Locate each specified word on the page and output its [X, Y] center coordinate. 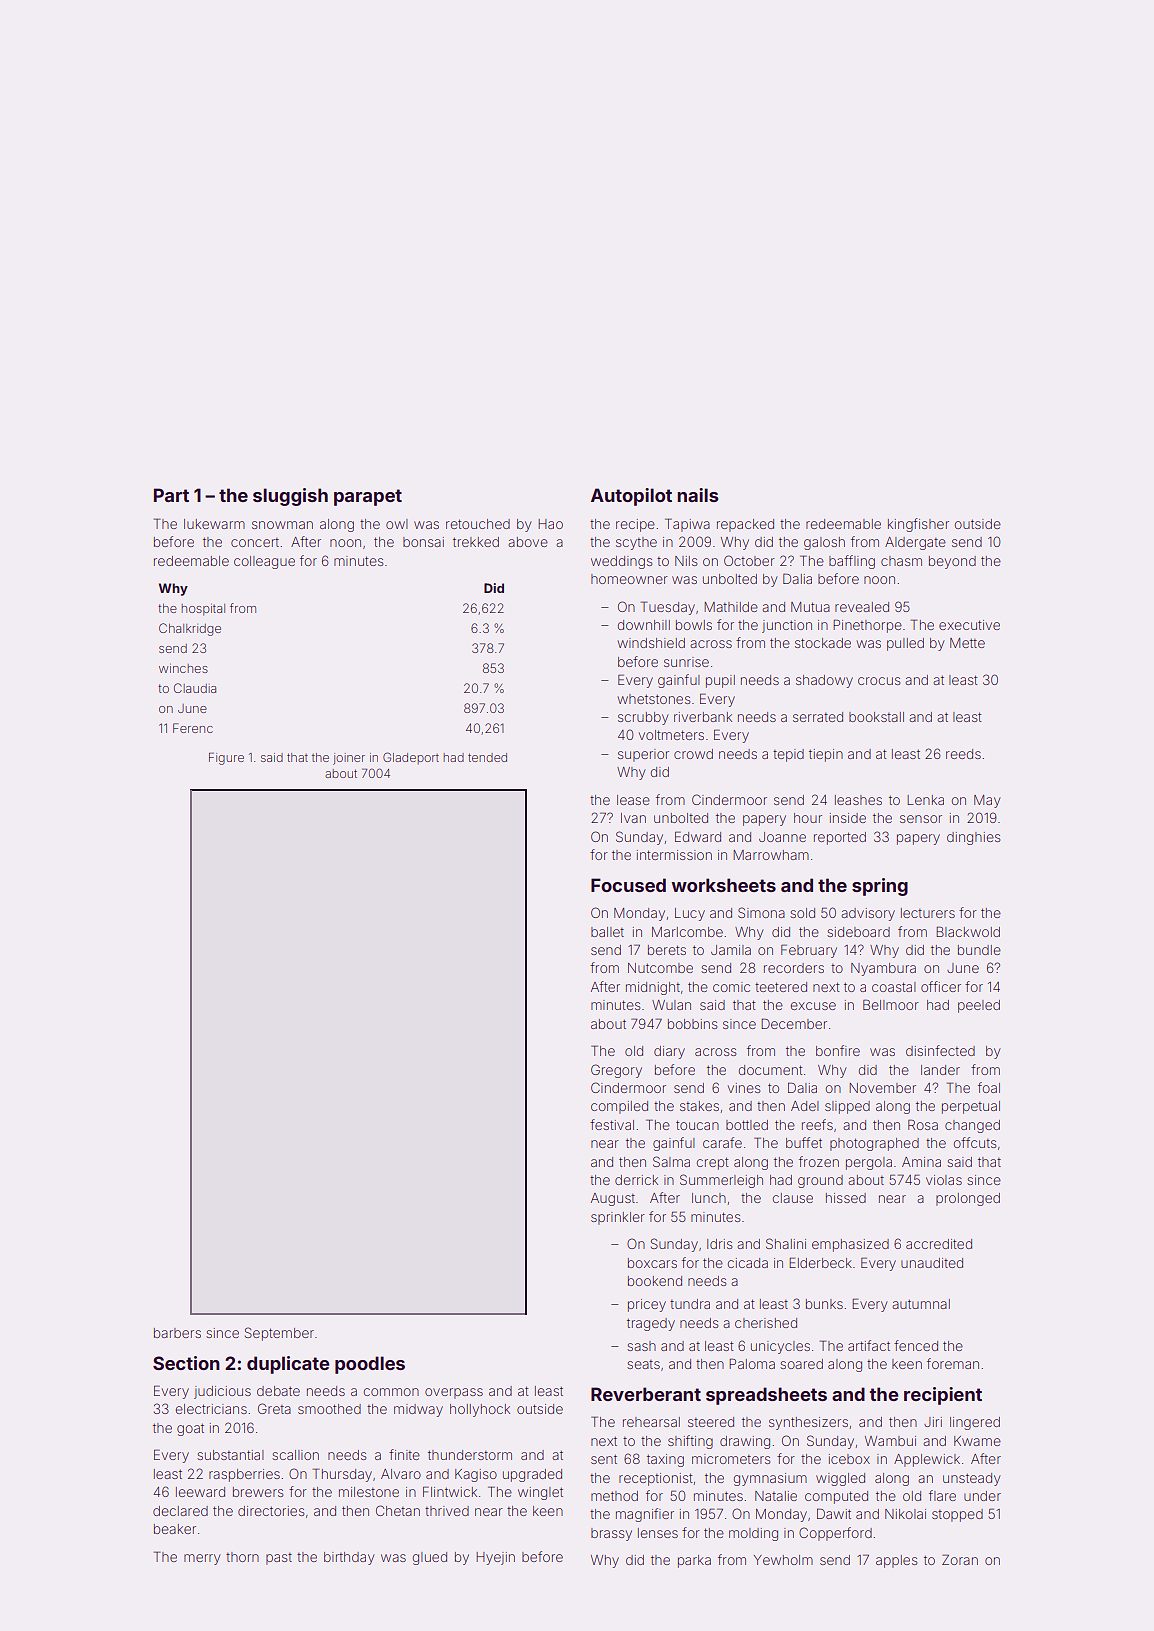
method [614, 1496]
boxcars [652, 1263]
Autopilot [631, 497]
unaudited [932, 1263]
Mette [967, 643]
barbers [177, 1333]
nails [698, 495]
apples [896, 1561]
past [279, 1559]
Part [171, 495]
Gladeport [411, 758]
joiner [349, 759]
